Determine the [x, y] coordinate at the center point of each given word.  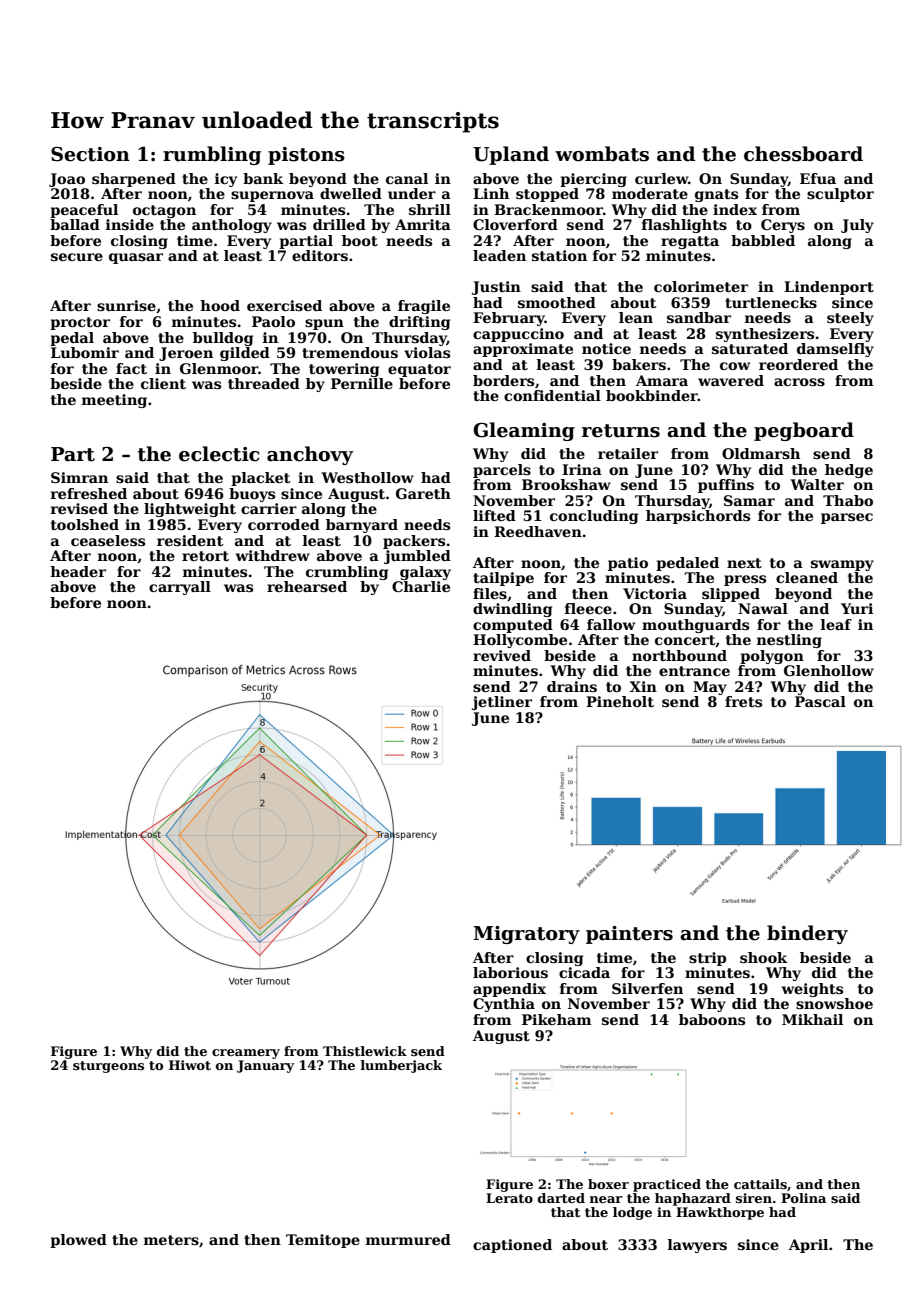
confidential [552, 395]
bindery [807, 934]
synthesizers [765, 335]
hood [220, 305]
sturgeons [108, 1067]
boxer [608, 1184]
